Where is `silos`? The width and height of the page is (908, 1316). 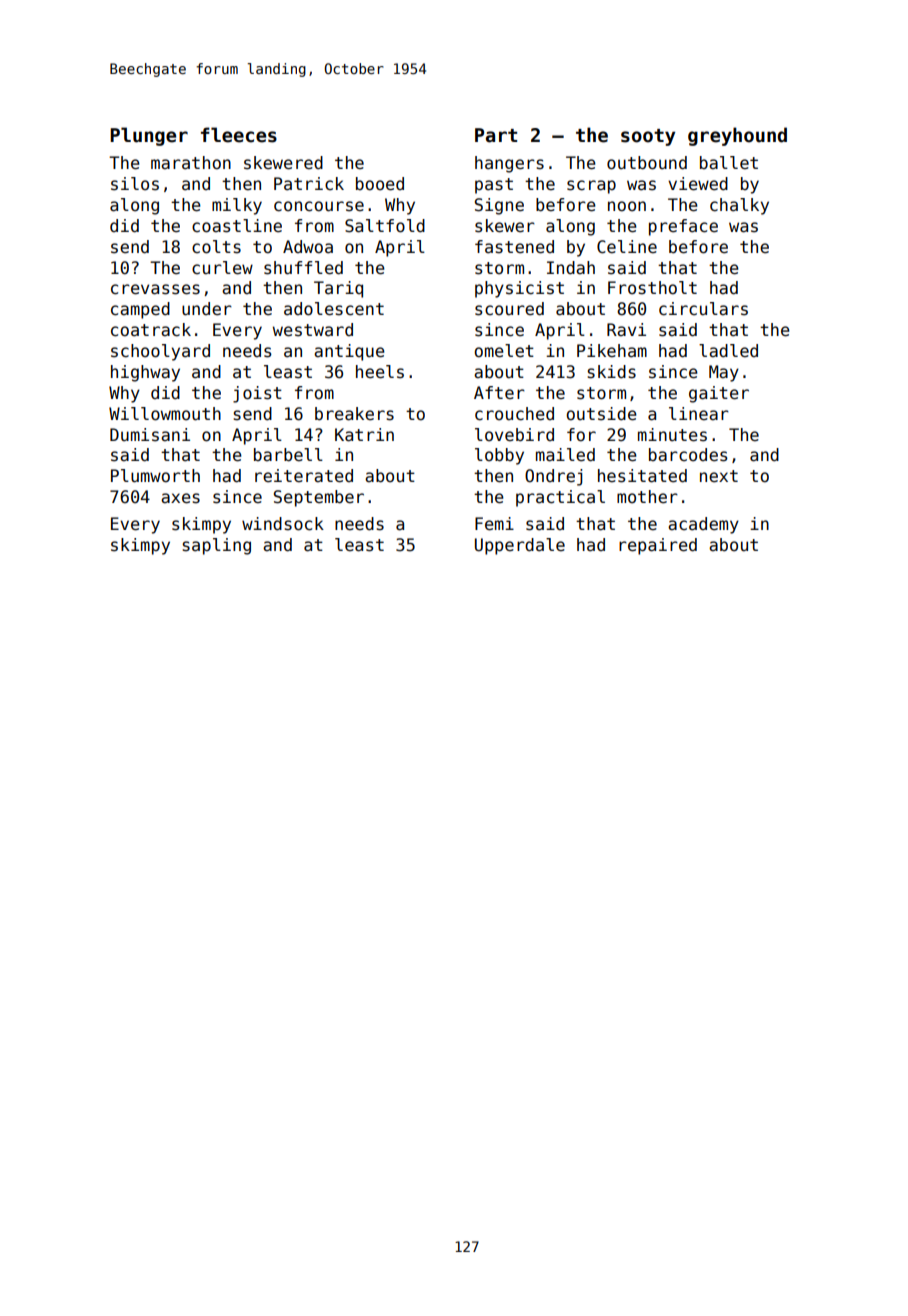
silos is located at coordinates (135, 184).
